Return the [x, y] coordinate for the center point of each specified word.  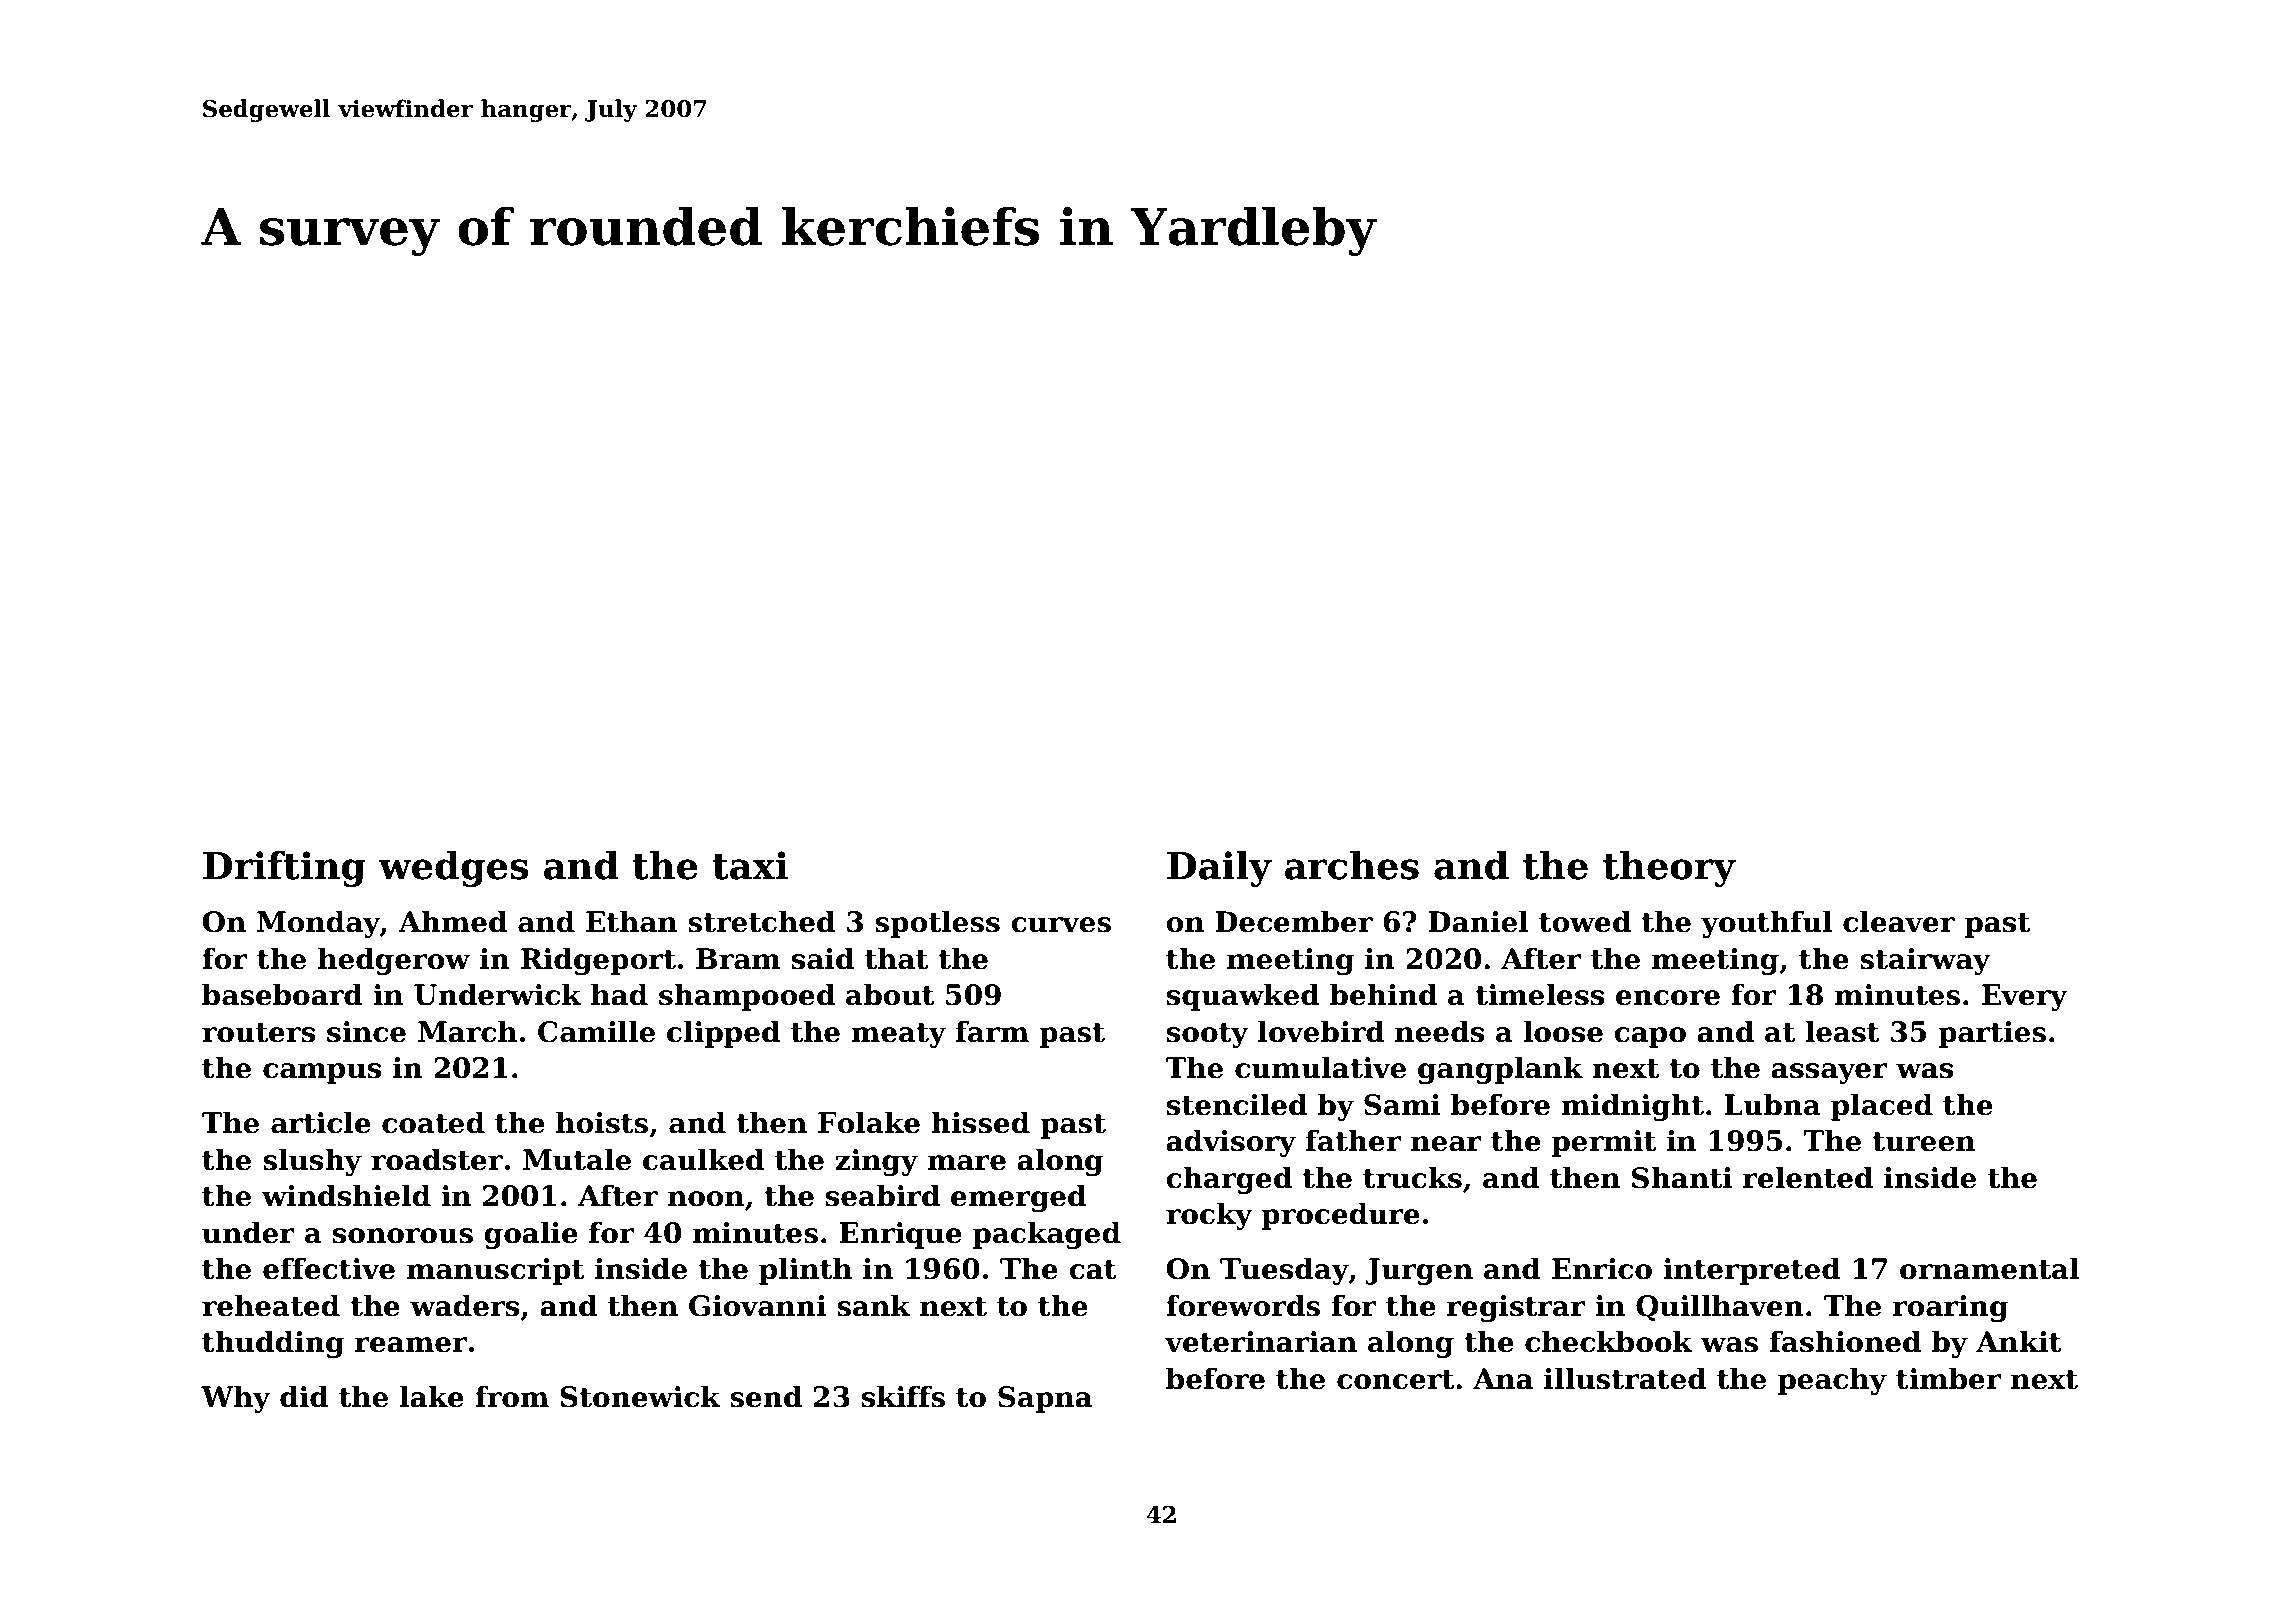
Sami [1402, 1105]
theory [1669, 869]
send [766, 1396]
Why [236, 1399]
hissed [980, 1122]
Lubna [1772, 1104]
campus [322, 1073]
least [1842, 1031]
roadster [437, 1159]
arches [1352, 865]
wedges [453, 869]
